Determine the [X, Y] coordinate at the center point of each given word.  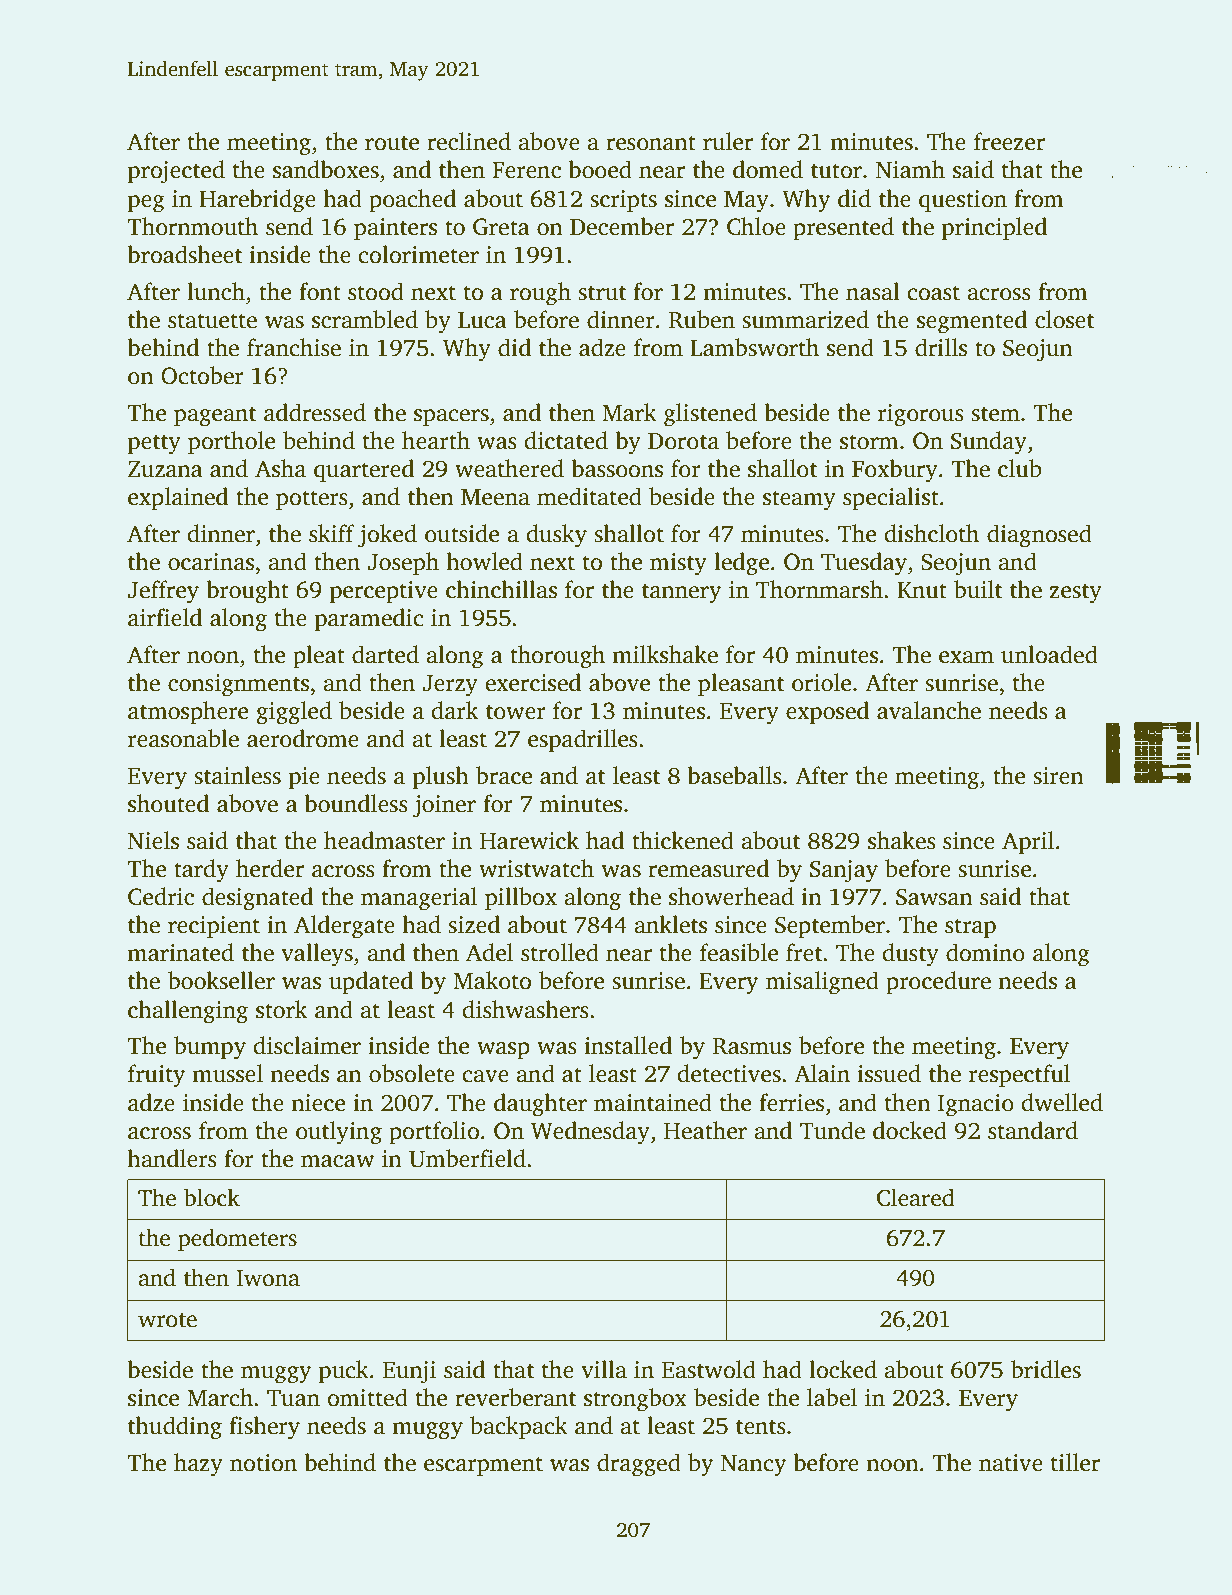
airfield [165, 617]
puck [344, 1371]
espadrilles [583, 740]
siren [1058, 776]
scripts [623, 201]
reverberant [515, 1397]
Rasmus [752, 1046]
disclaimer [307, 1045]
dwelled [1062, 1102]
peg [146, 204]
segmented [972, 322]
